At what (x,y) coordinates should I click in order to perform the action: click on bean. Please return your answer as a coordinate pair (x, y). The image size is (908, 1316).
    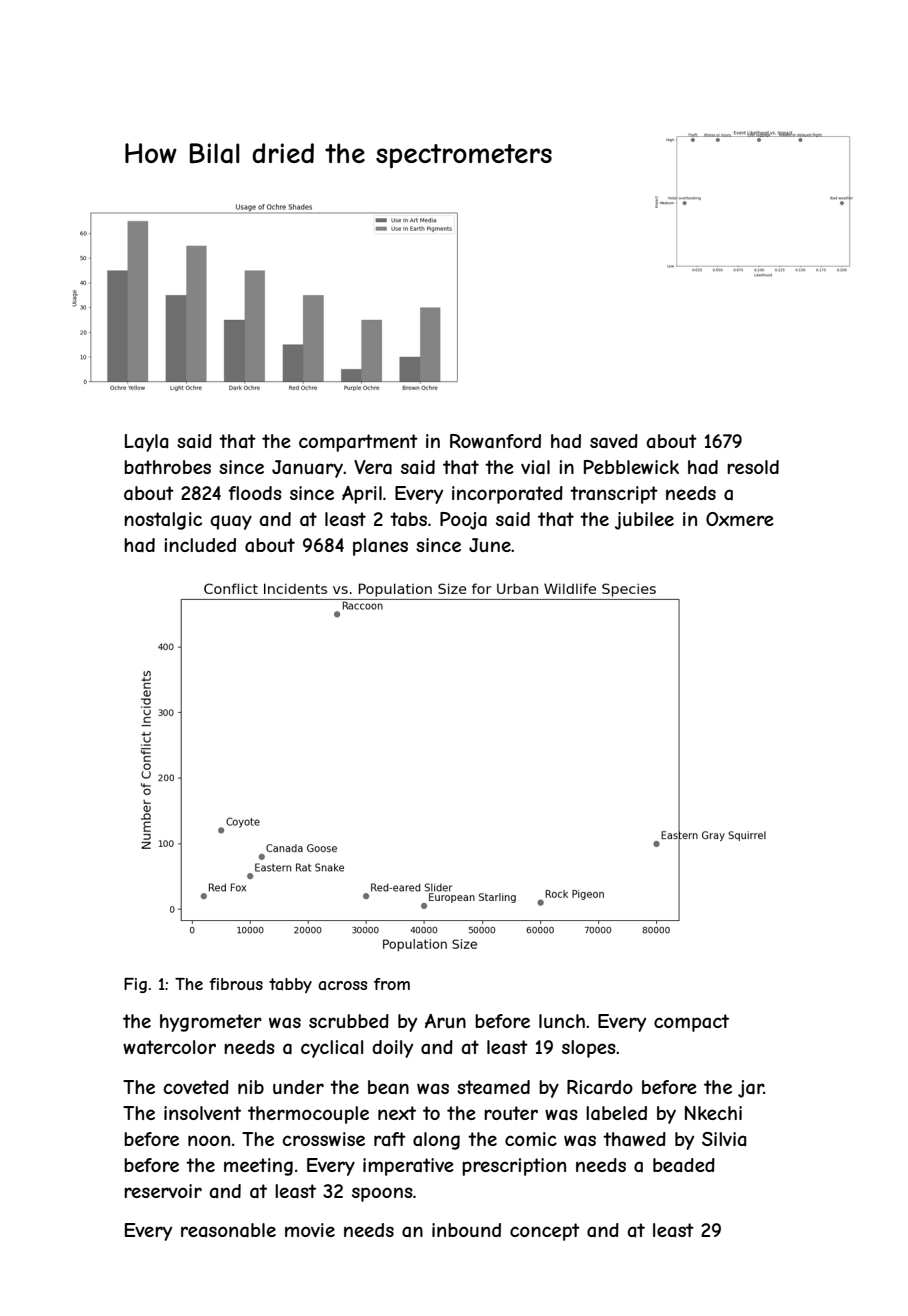
    Looking at the image, I should click on (388, 1087).
